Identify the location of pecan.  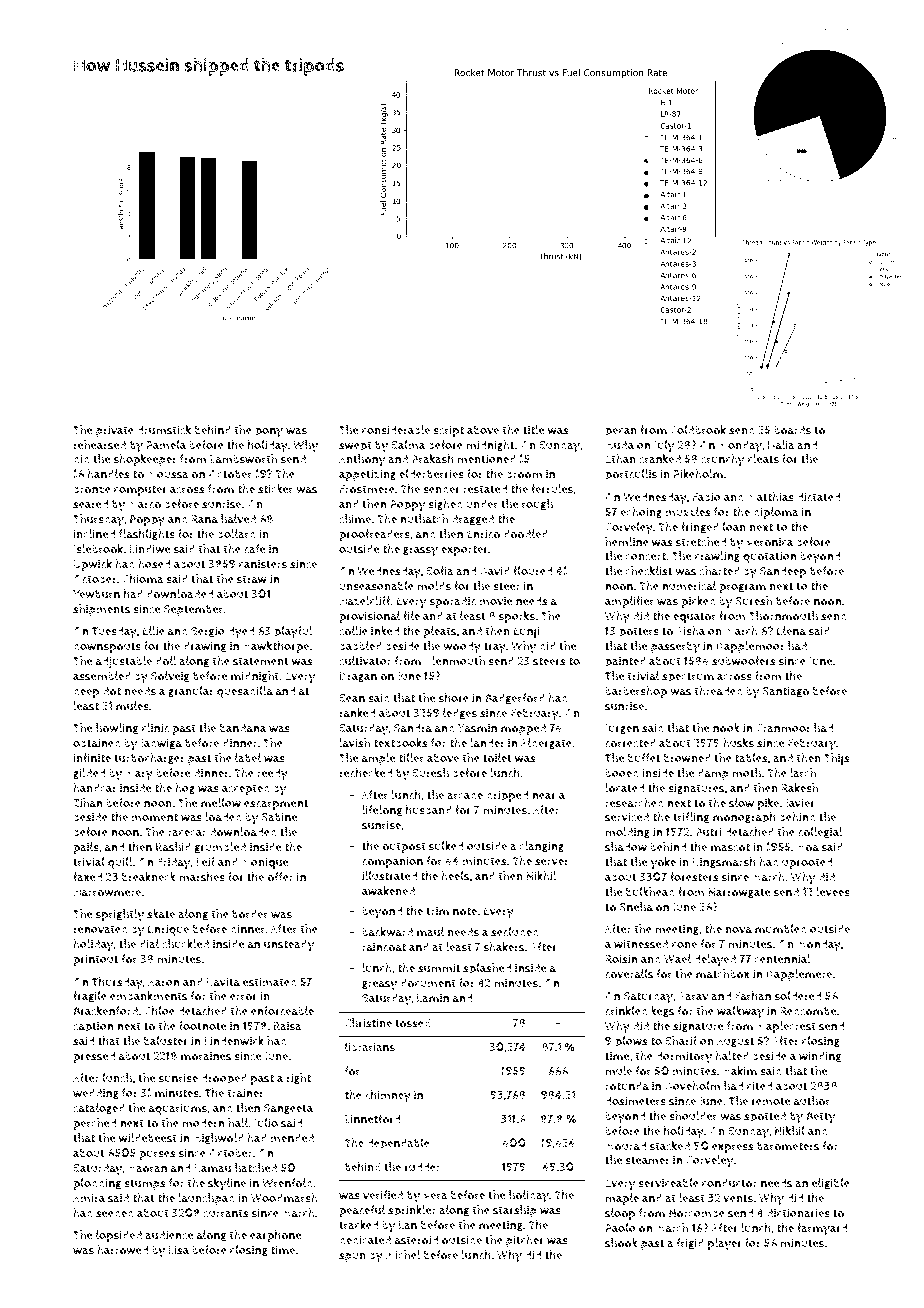
(621, 433).
